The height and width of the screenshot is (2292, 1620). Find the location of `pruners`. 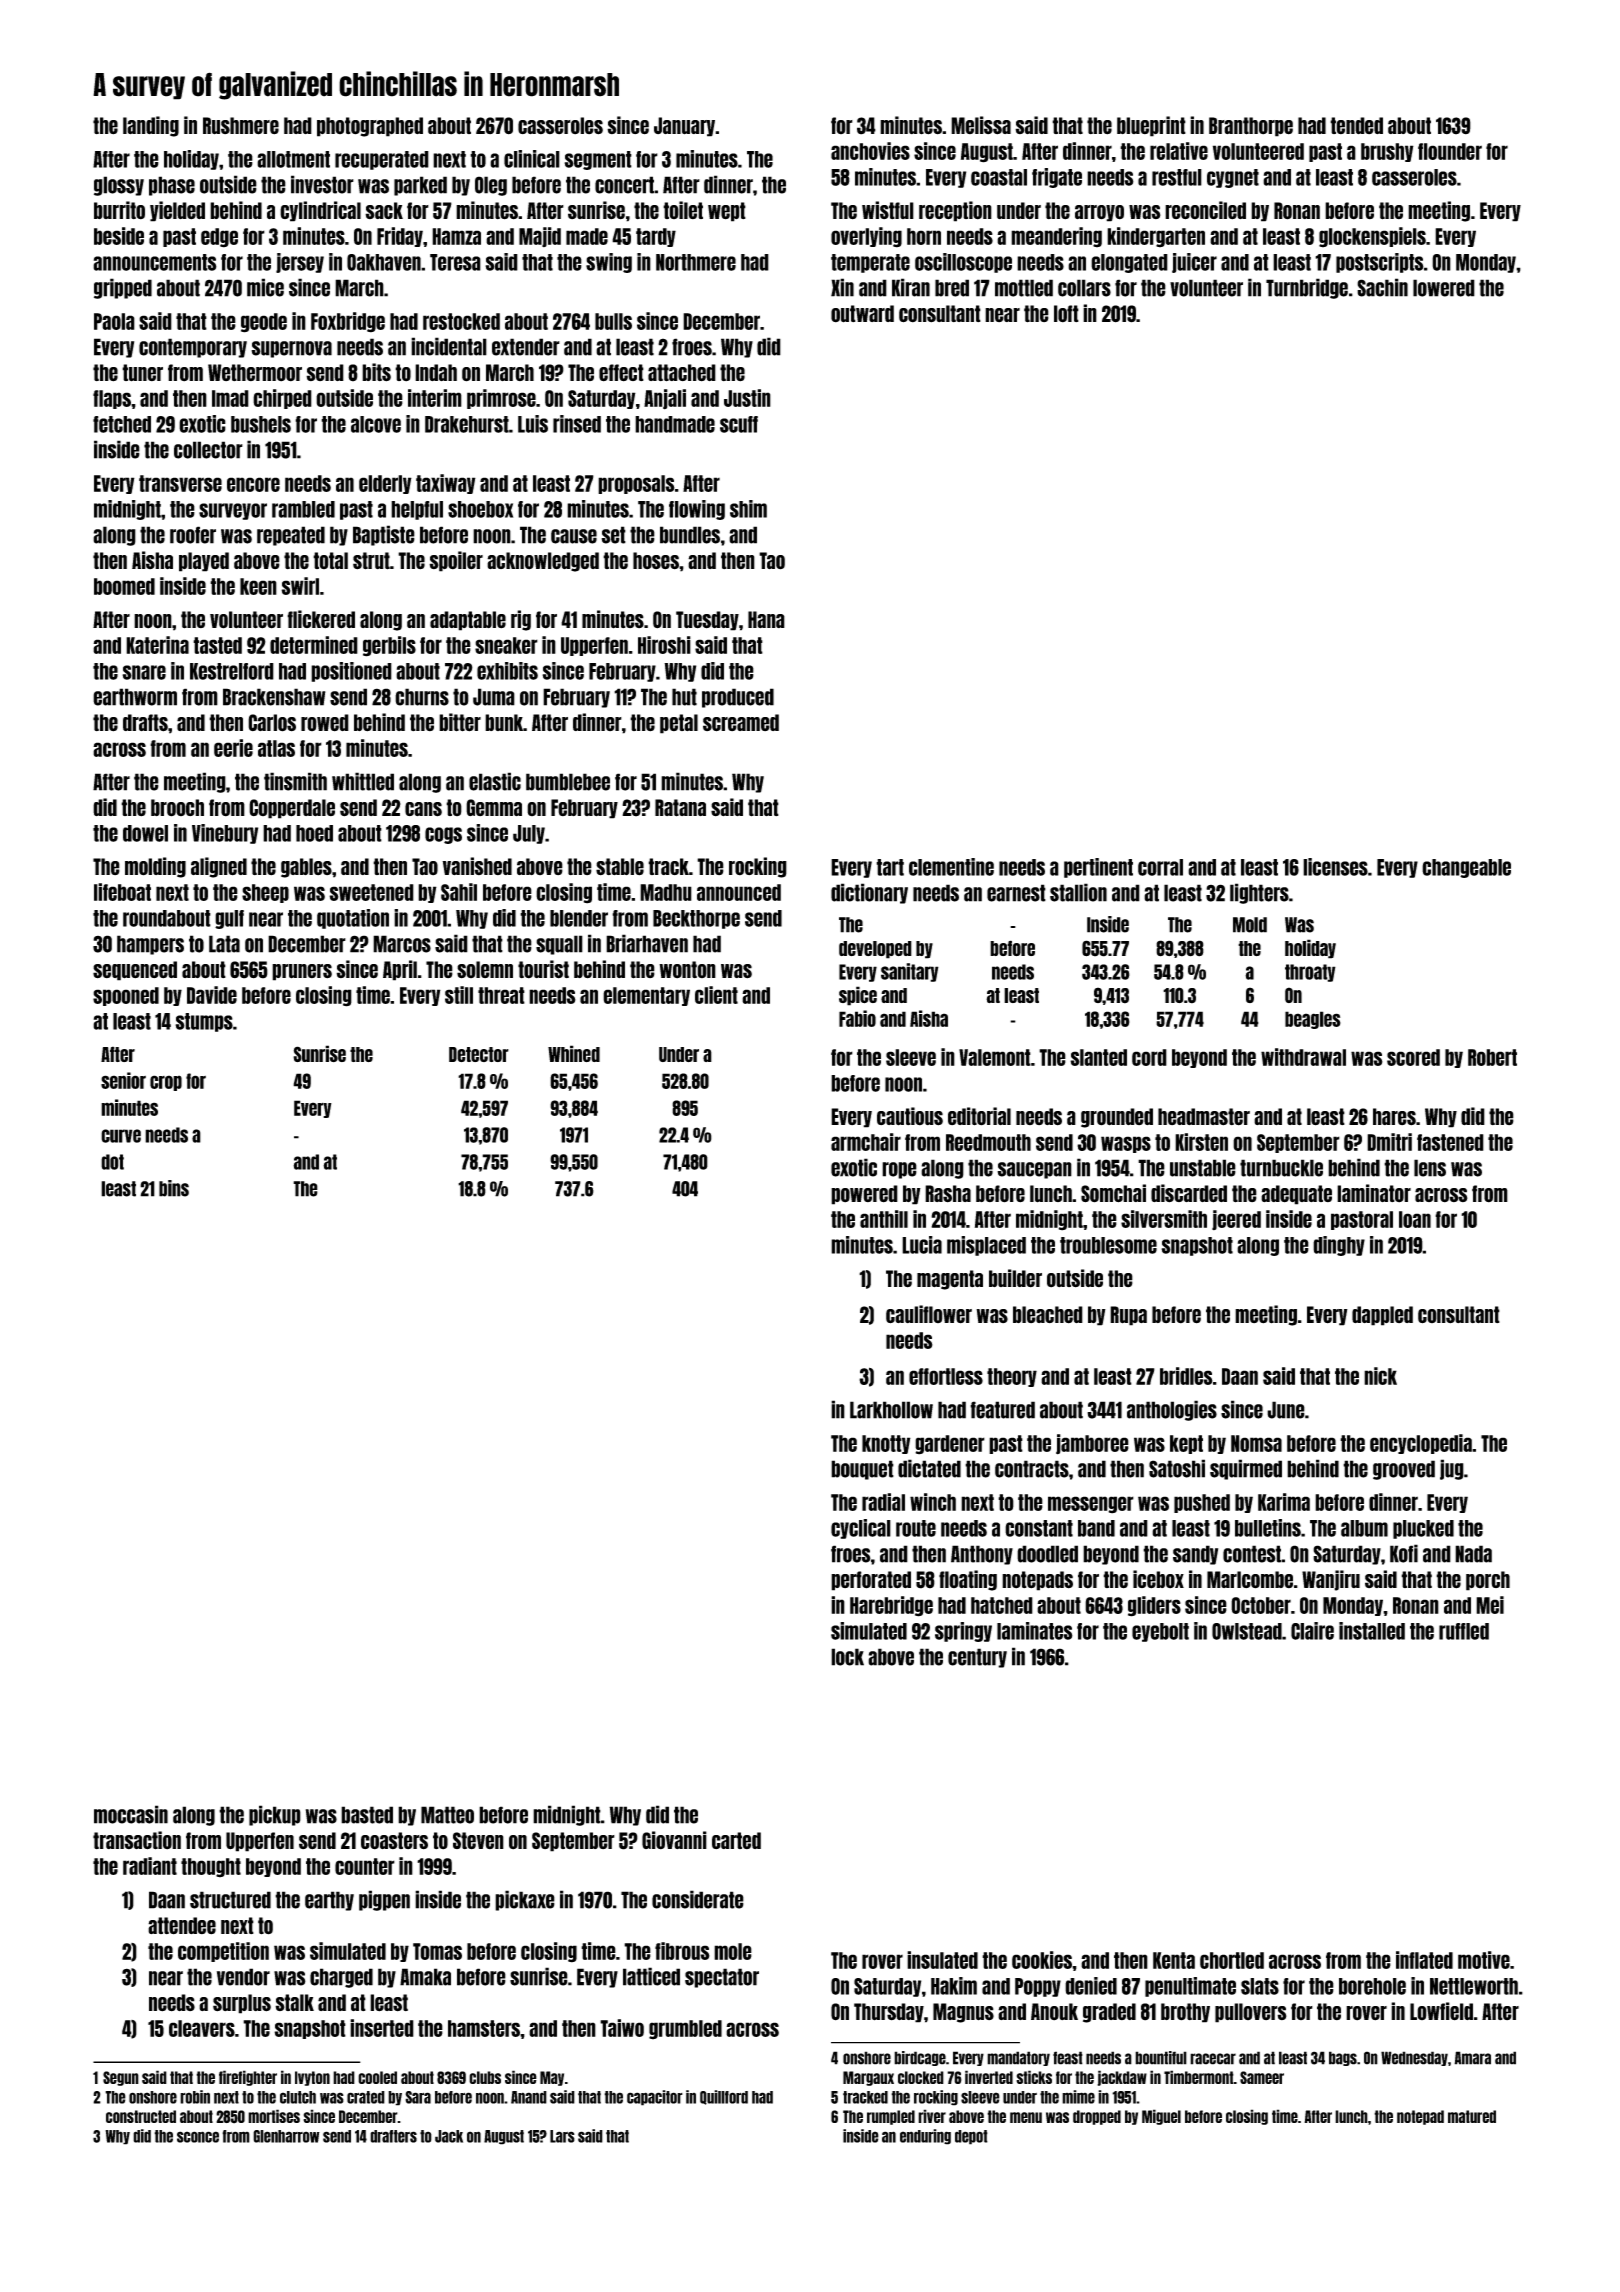

pruners is located at coordinates (302, 972).
